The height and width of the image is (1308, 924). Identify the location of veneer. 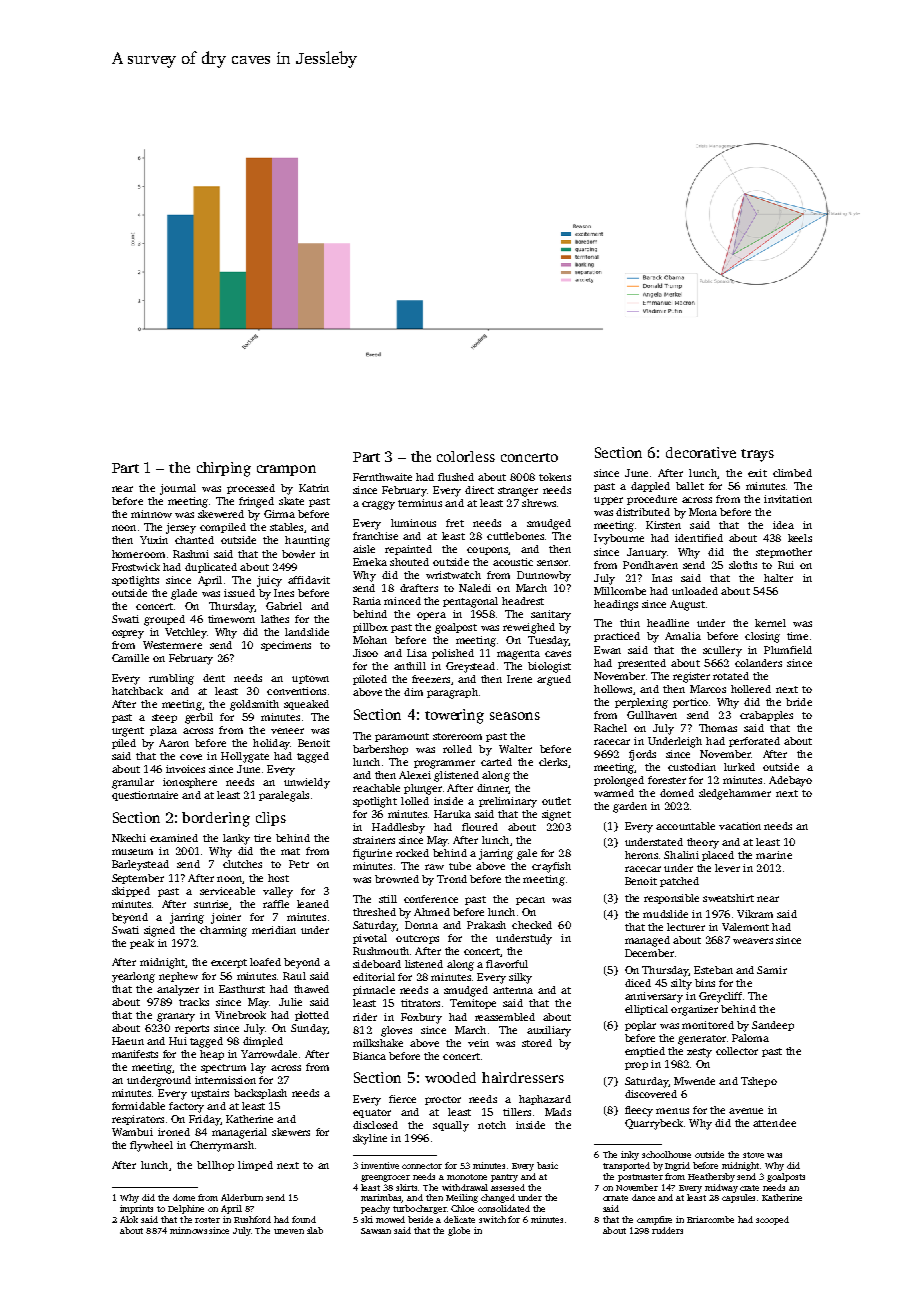
(287, 731).
